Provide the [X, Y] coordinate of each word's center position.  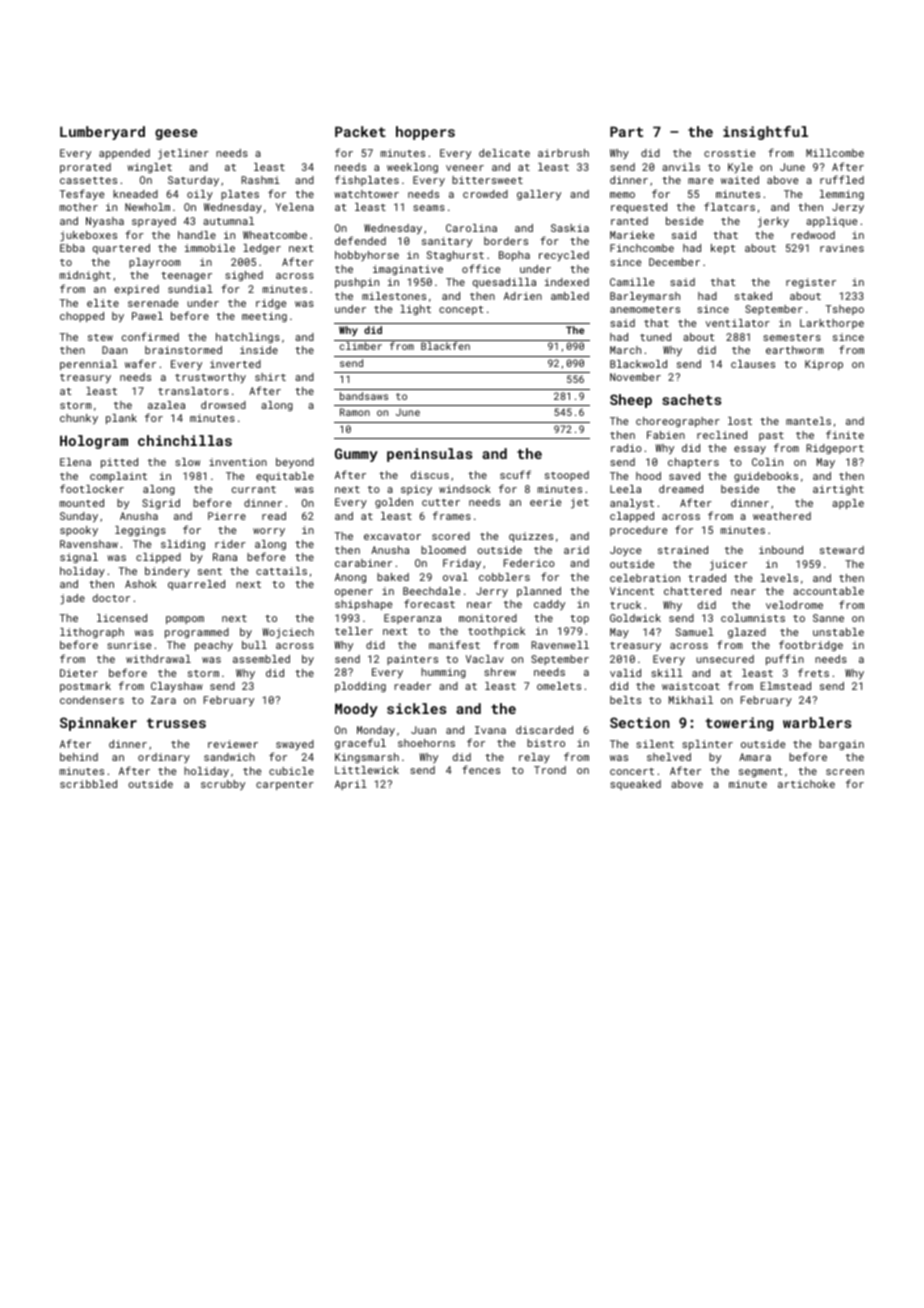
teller [354, 631]
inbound [781, 550]
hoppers [425, 133]
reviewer [233, 744]
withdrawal [158, 659]
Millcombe [835, 153]
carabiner [363, 563]
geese [176, 134]
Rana [225, 557]
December [674, 262]
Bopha [514, 256]
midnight [85, 276]
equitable [285, 477]
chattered [692, 591]
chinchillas [185, 440]
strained [683, 550]
